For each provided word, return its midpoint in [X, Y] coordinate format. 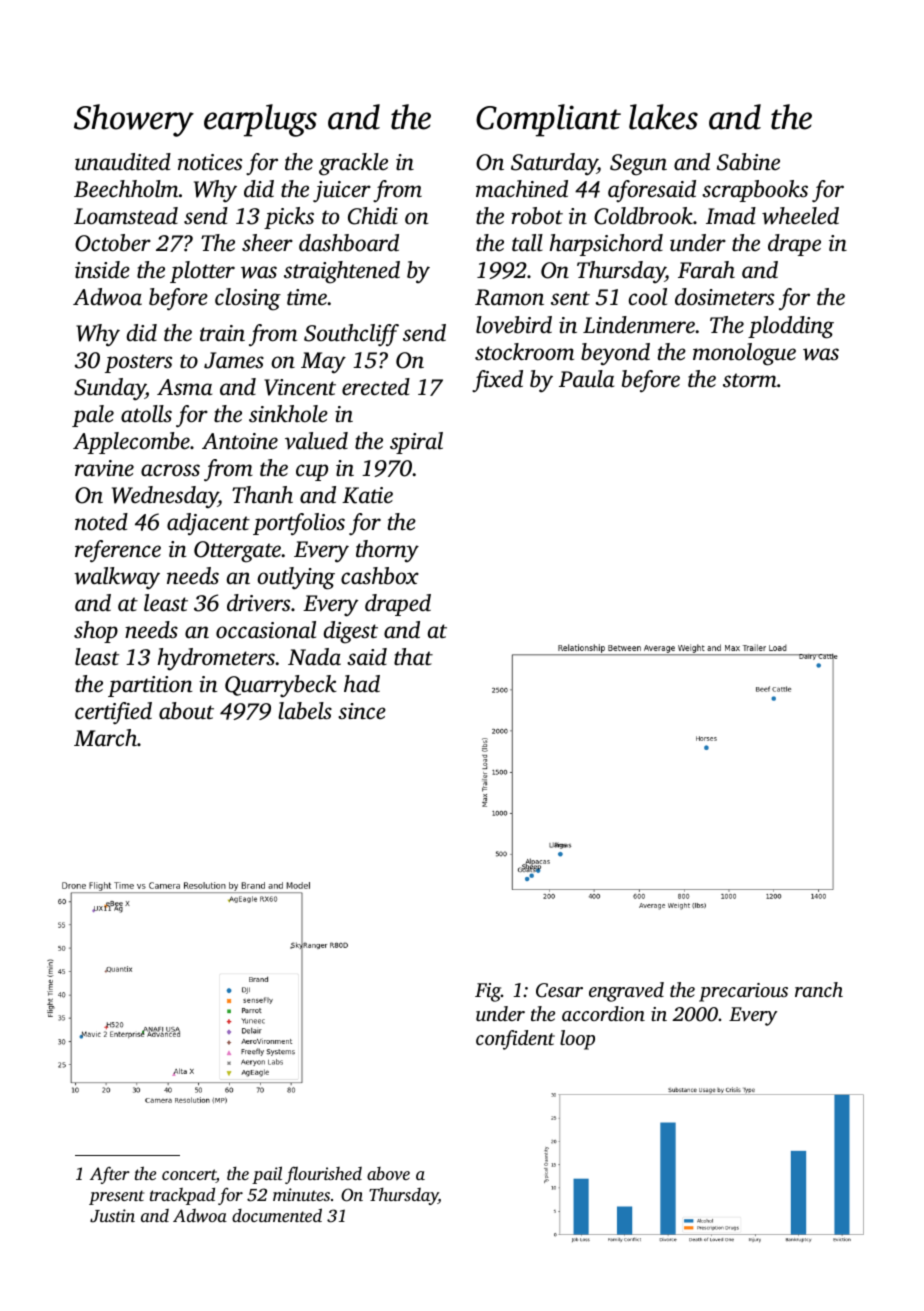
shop [96, 632]
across [170, 470]
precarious [743, 992]
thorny [387, 551]
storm [750, 380]
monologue [744, 354]
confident [515, 1040]
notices [210, 162]
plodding [791, 327]
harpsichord [606, 245]
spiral [416, 443]
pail [267, 1175]
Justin [112, 1216]
